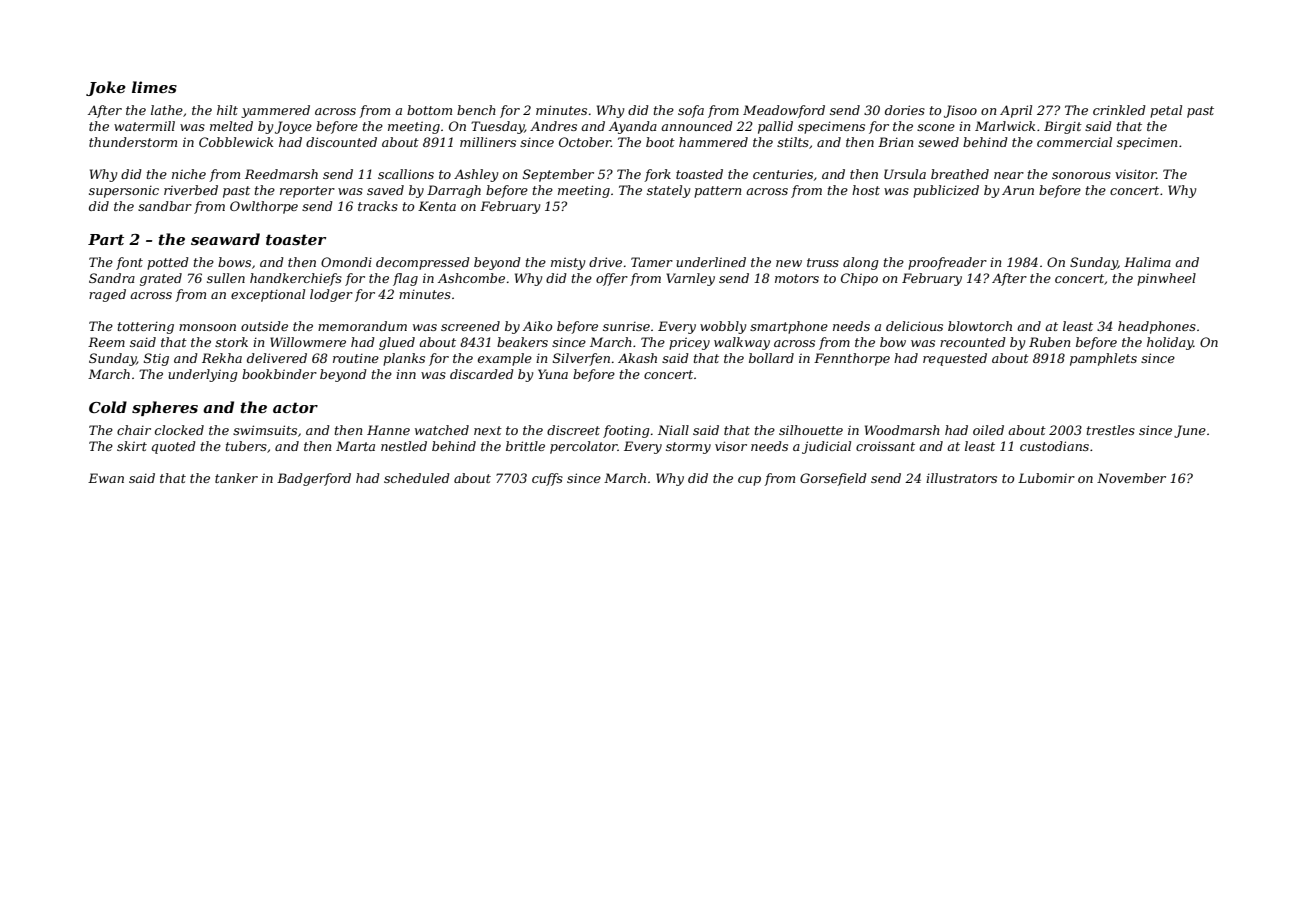 This screenshot has width=1308, height=924. What do you see at coordinates (1166, 279) in the screenshot?
I see `pinwheel` at bounding box center [1166, 279].
